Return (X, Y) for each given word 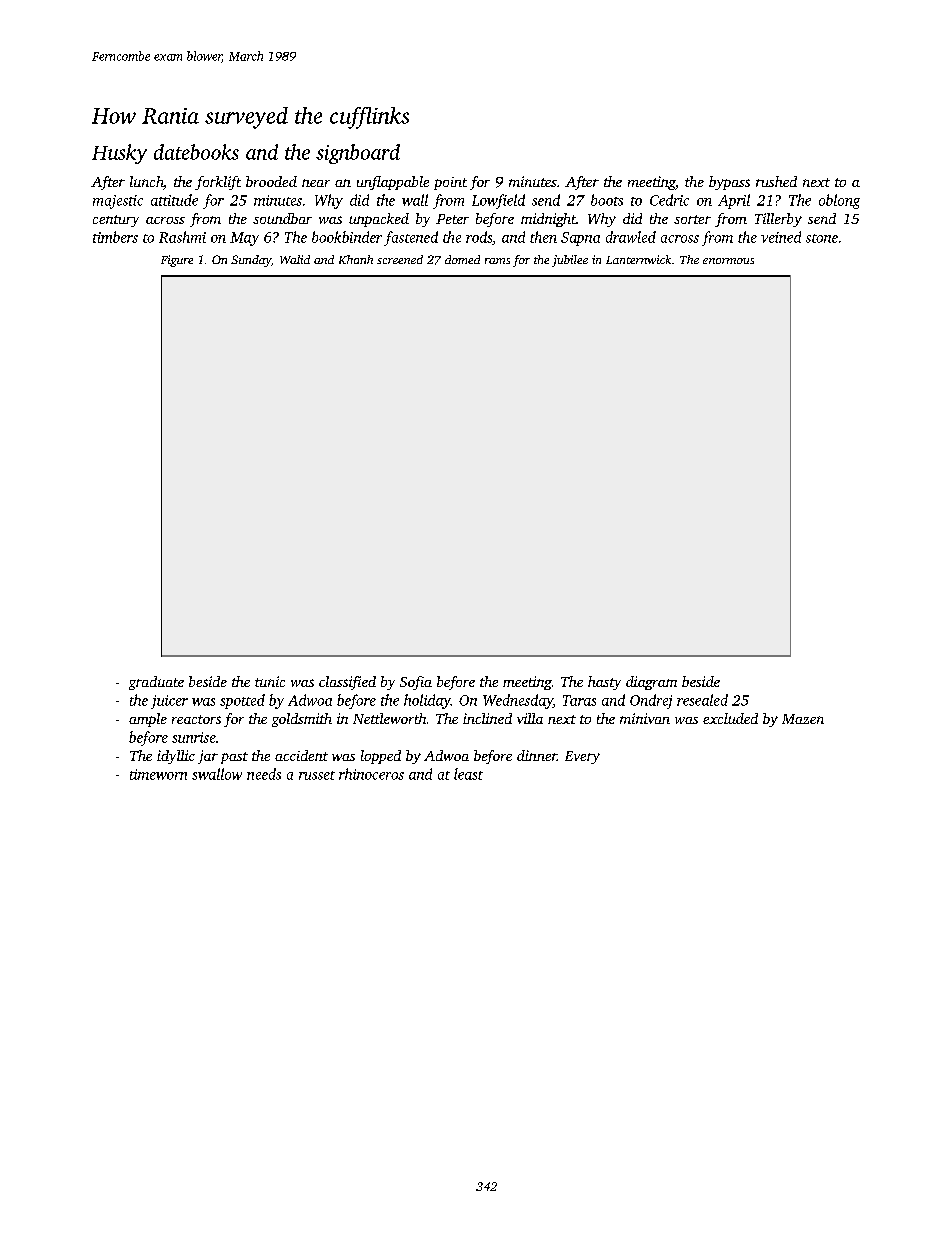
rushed (776, 181)
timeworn (158, 774)
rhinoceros (371, 774)
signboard (358, 154)
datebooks (196, 152)
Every (582, 757)
